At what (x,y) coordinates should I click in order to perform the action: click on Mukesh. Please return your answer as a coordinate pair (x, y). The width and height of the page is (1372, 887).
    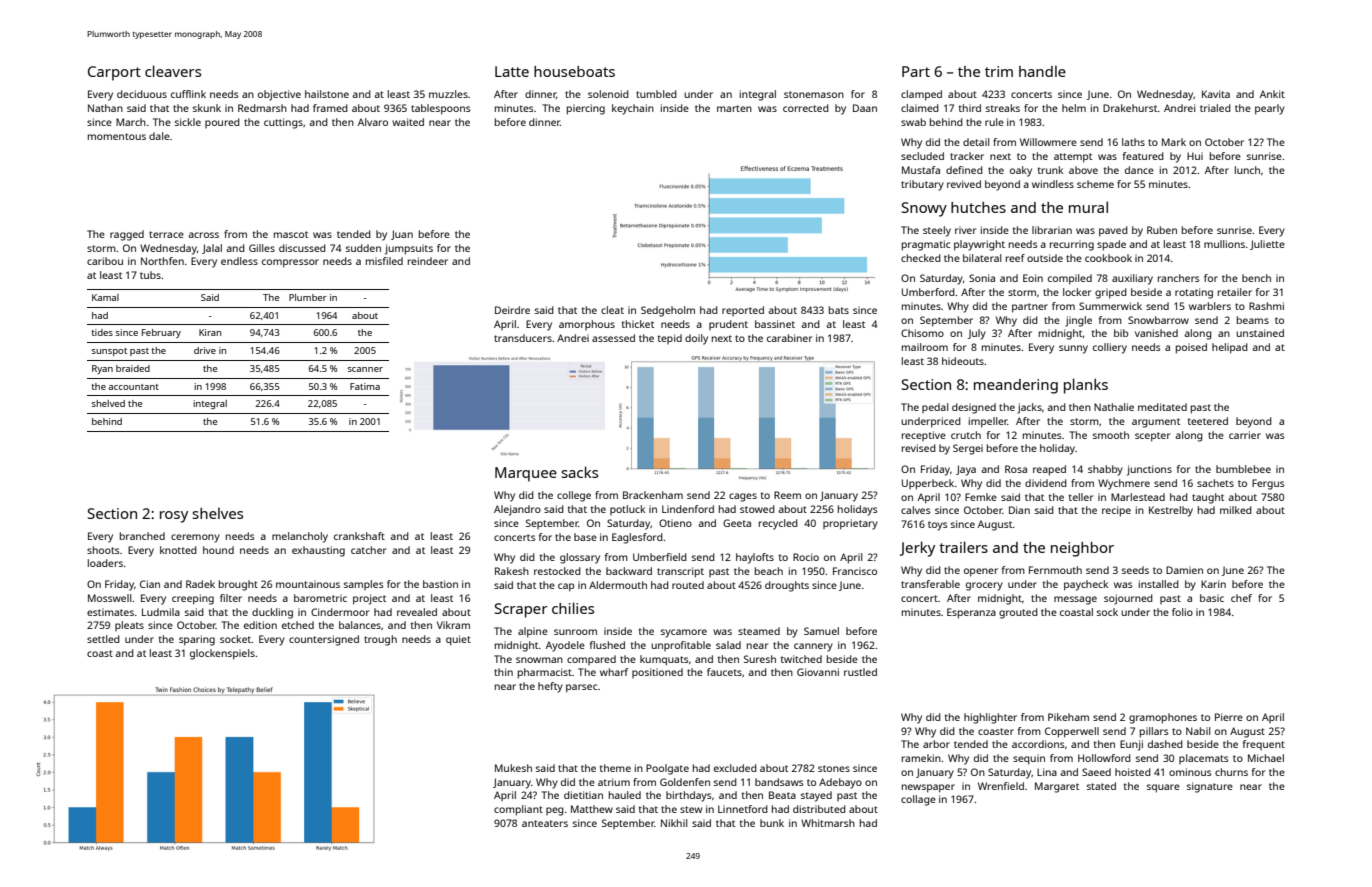
    Looking at the image, I should click on (513, 768).
